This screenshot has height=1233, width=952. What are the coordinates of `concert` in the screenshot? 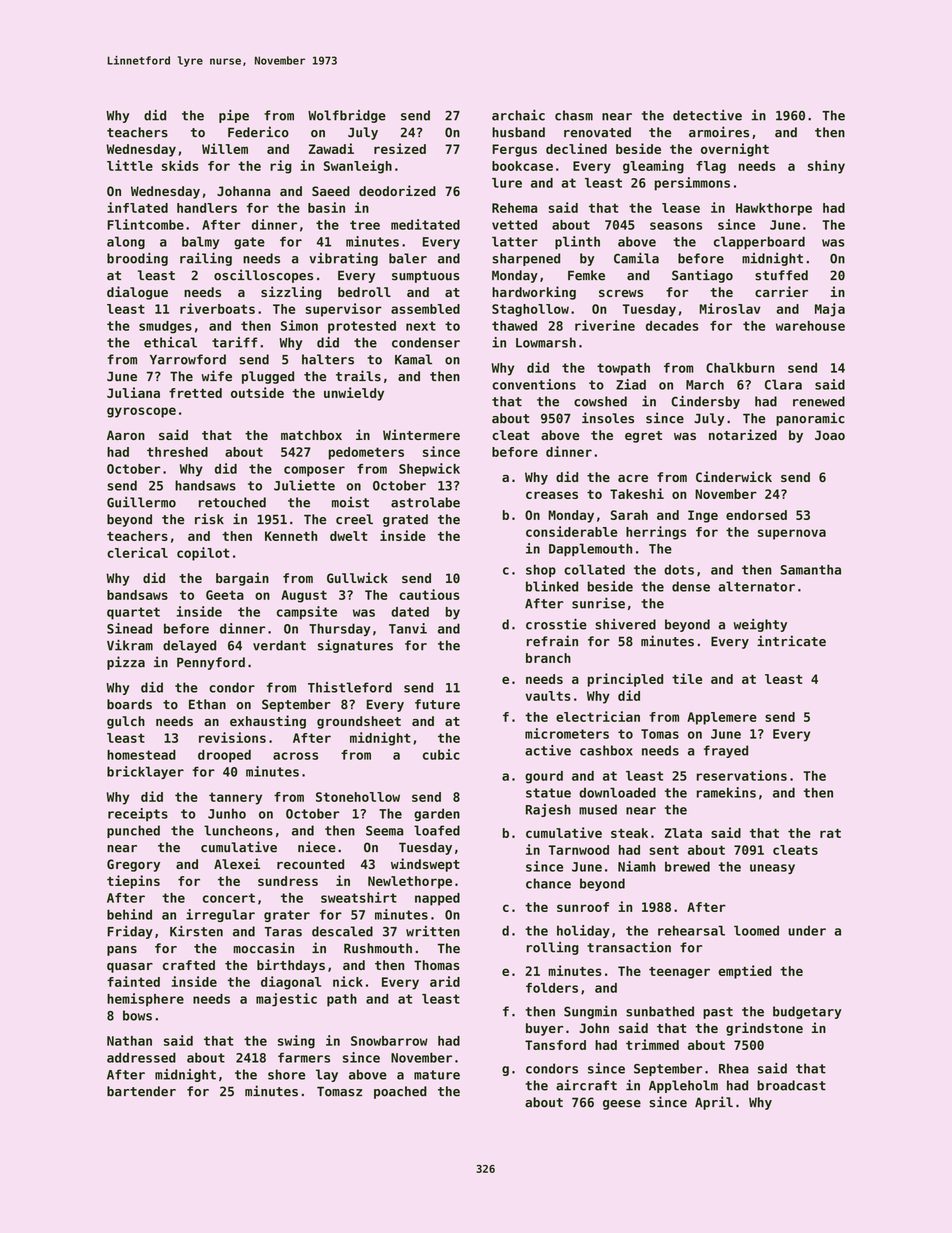 It's located at (229, 898).
